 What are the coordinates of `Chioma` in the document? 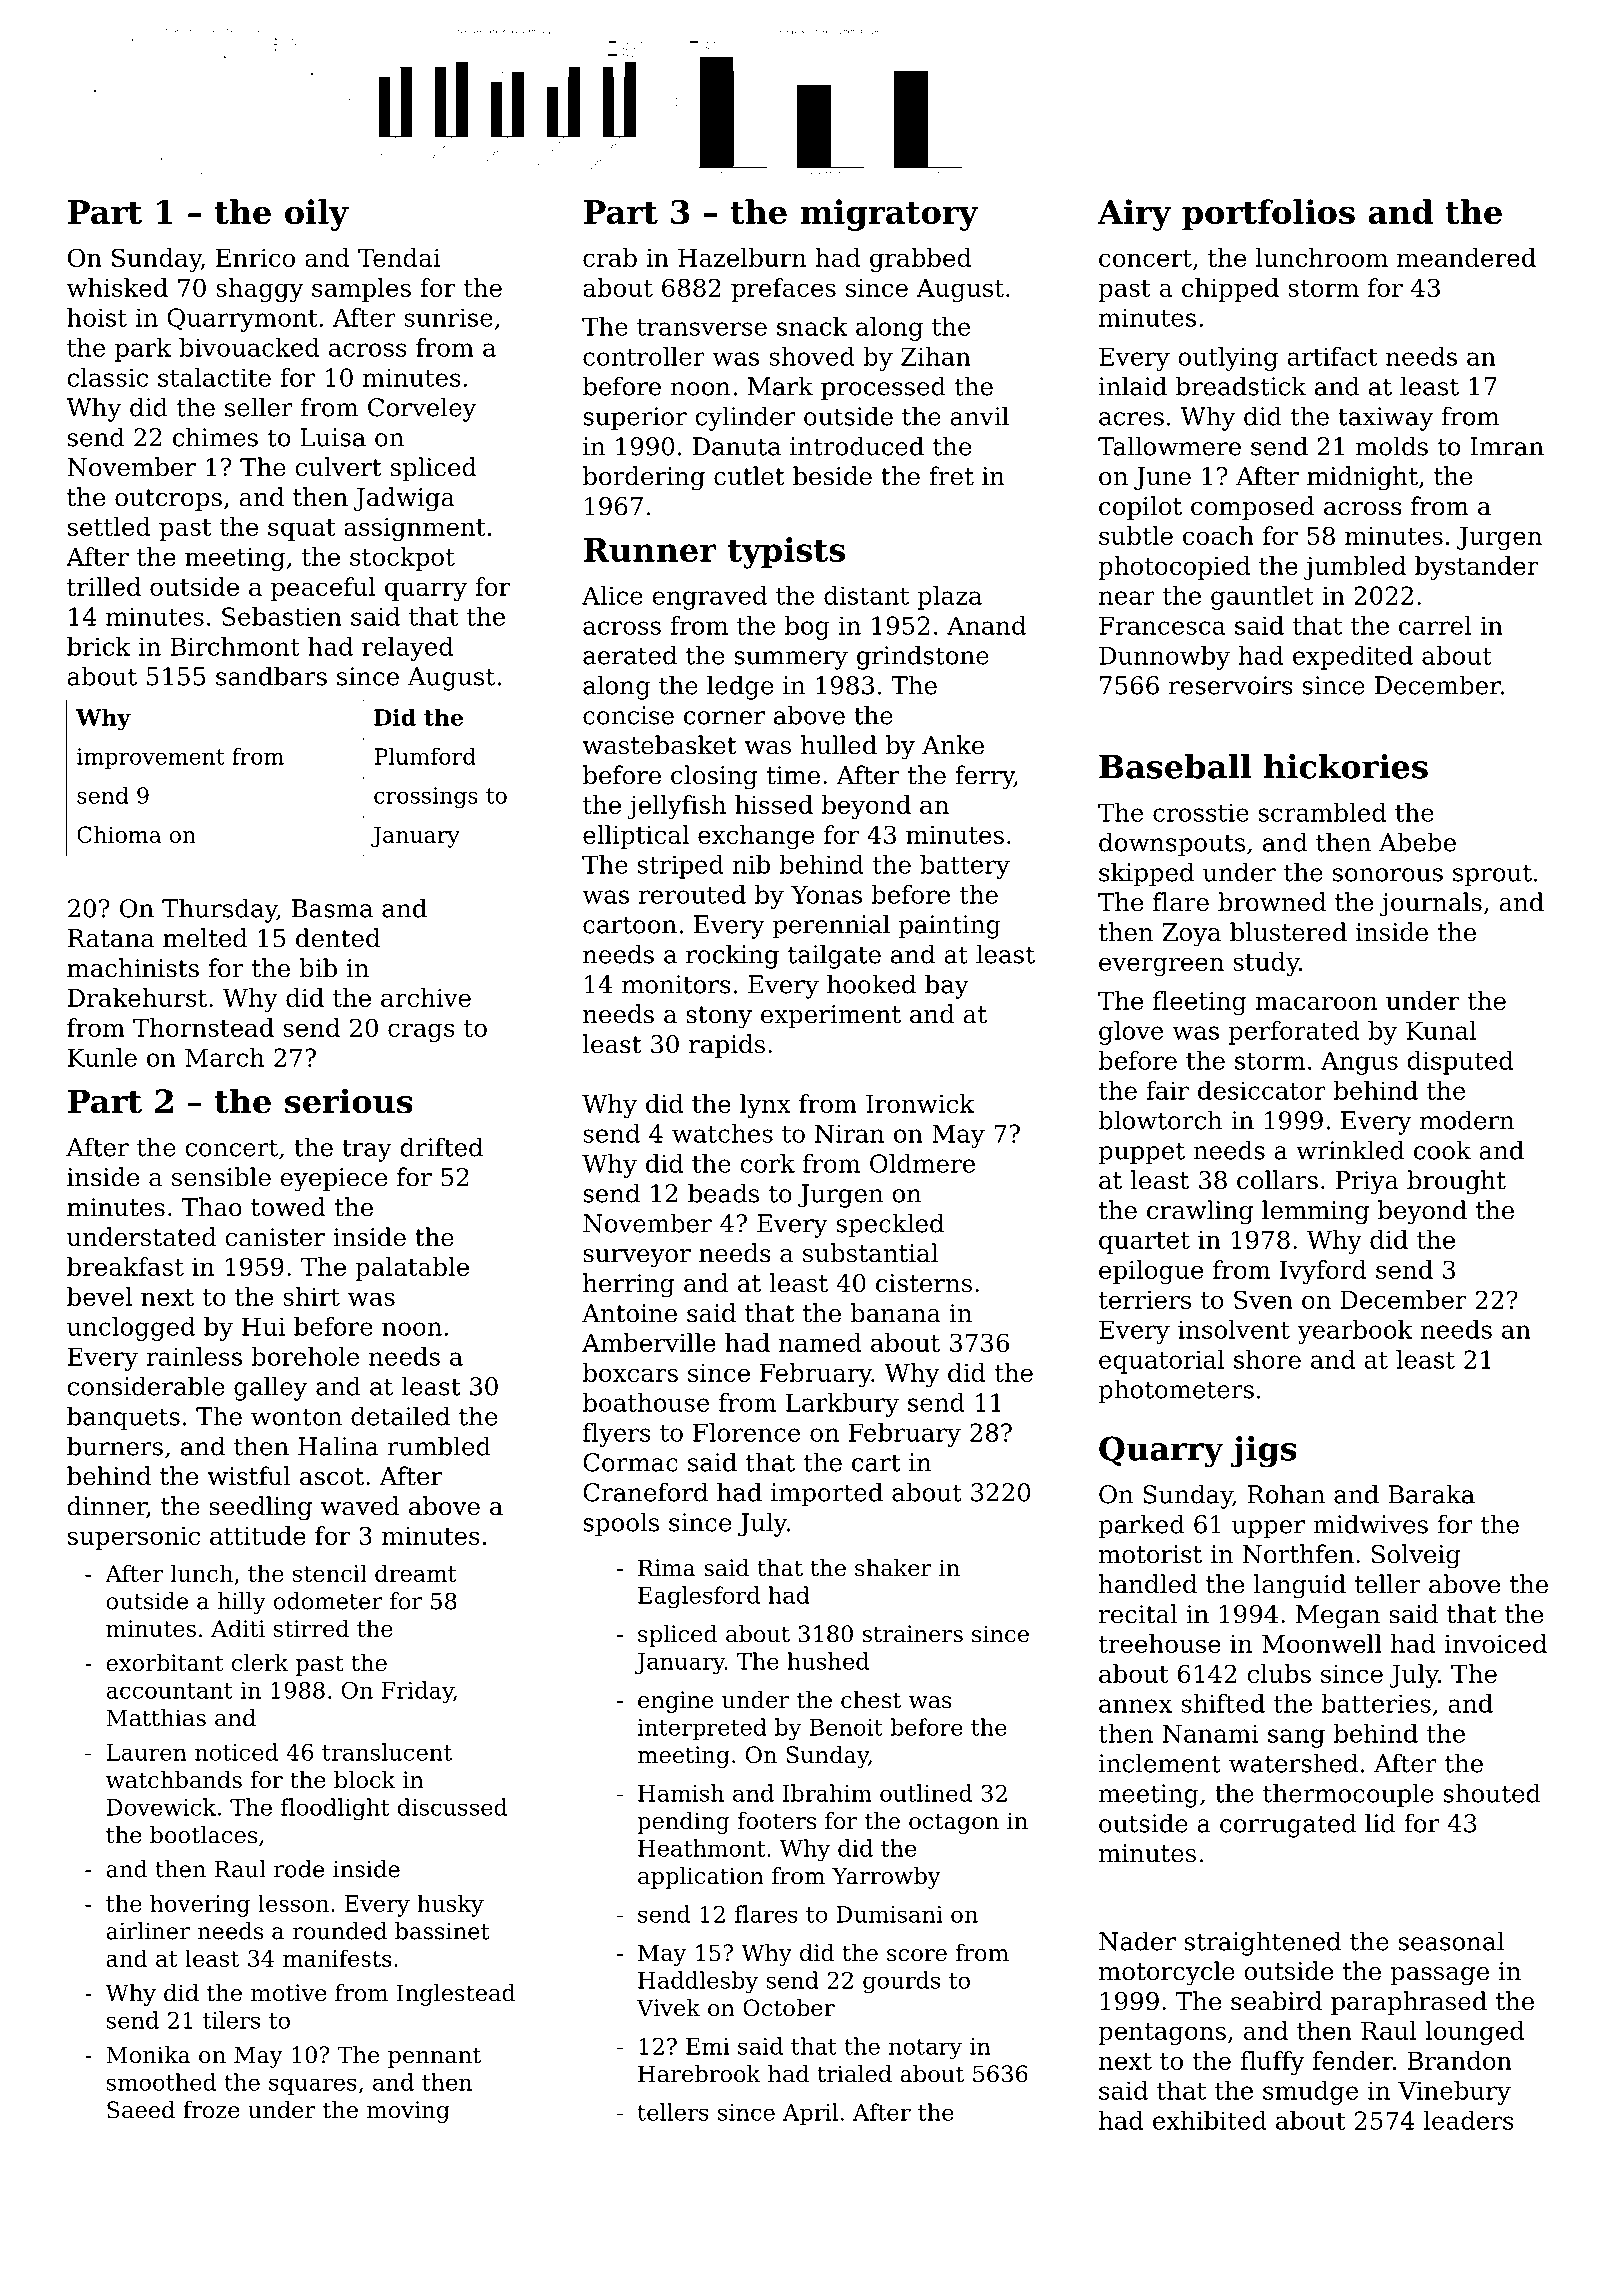 It's located at (119, 834).
